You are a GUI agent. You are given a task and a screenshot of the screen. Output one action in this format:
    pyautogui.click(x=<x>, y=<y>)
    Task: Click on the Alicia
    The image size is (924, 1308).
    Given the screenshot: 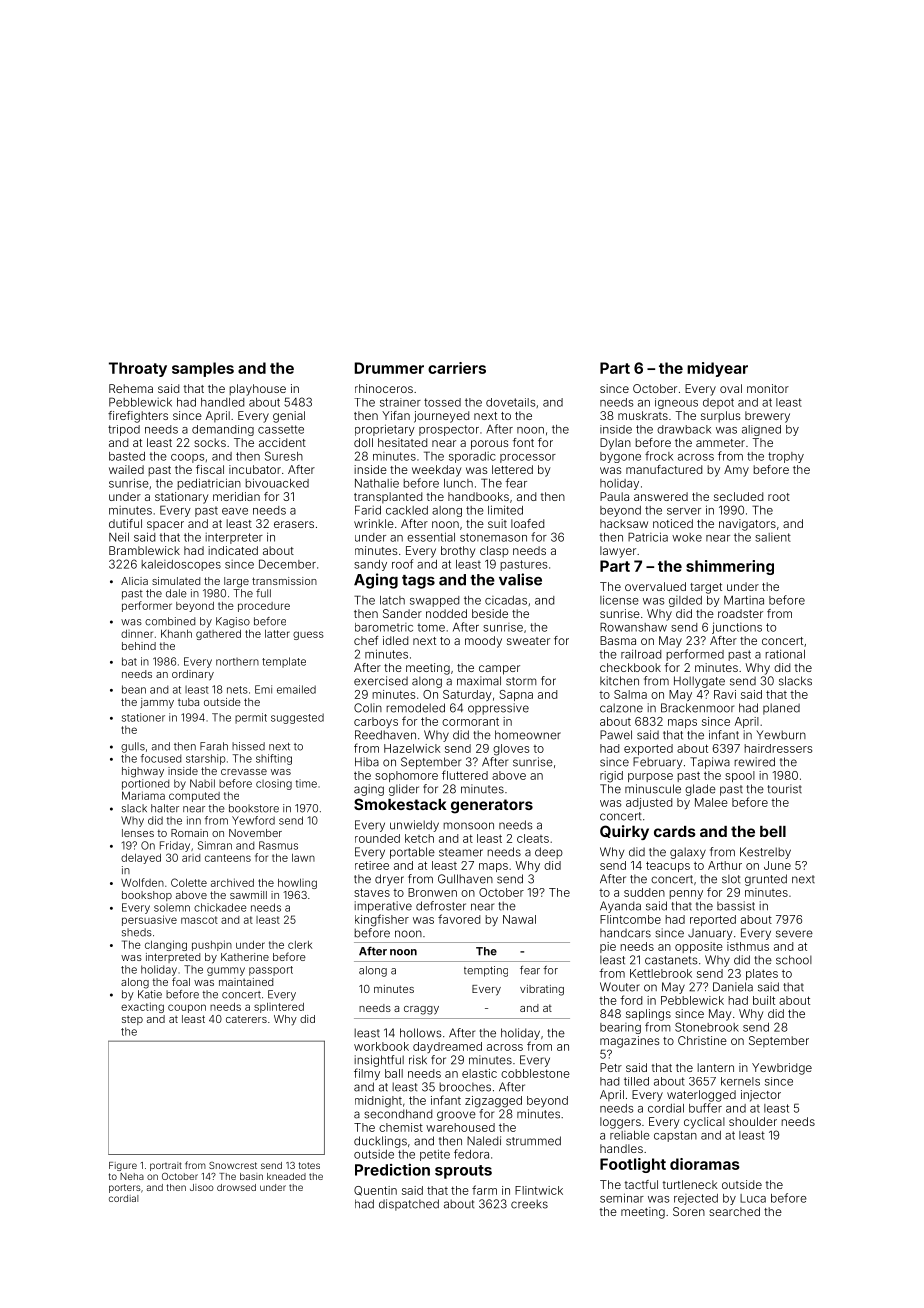 What is the action you would take?
    pyautogui.click(x=134, y=581)
